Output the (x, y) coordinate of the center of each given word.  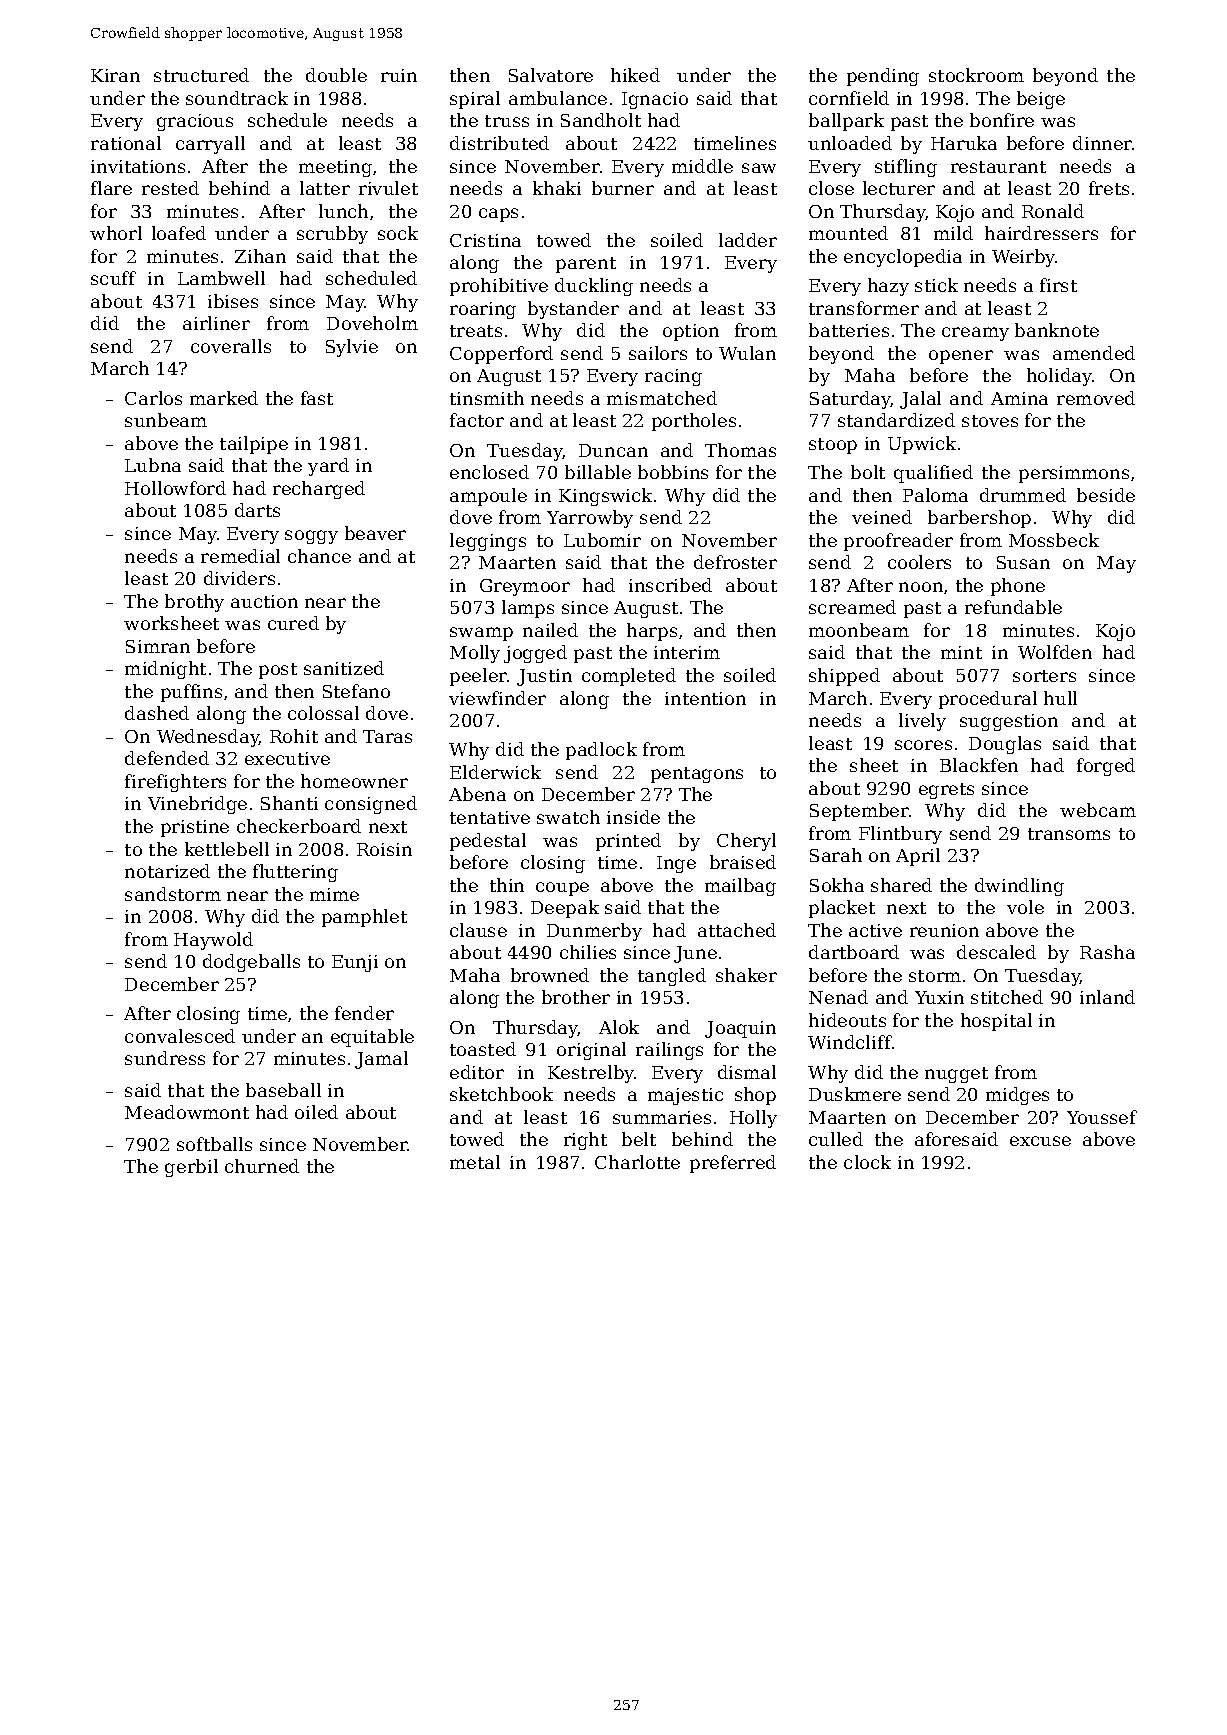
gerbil (191, 1168)
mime (334, 894)
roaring (483, 310)
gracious (195, 122)
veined (882, 517)
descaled (996, 952)
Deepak (565, 909)
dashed (157, 713)
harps (652, 632)
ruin (399, 75)
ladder (748, 240)
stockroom (976, 75)
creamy (975, 334)
